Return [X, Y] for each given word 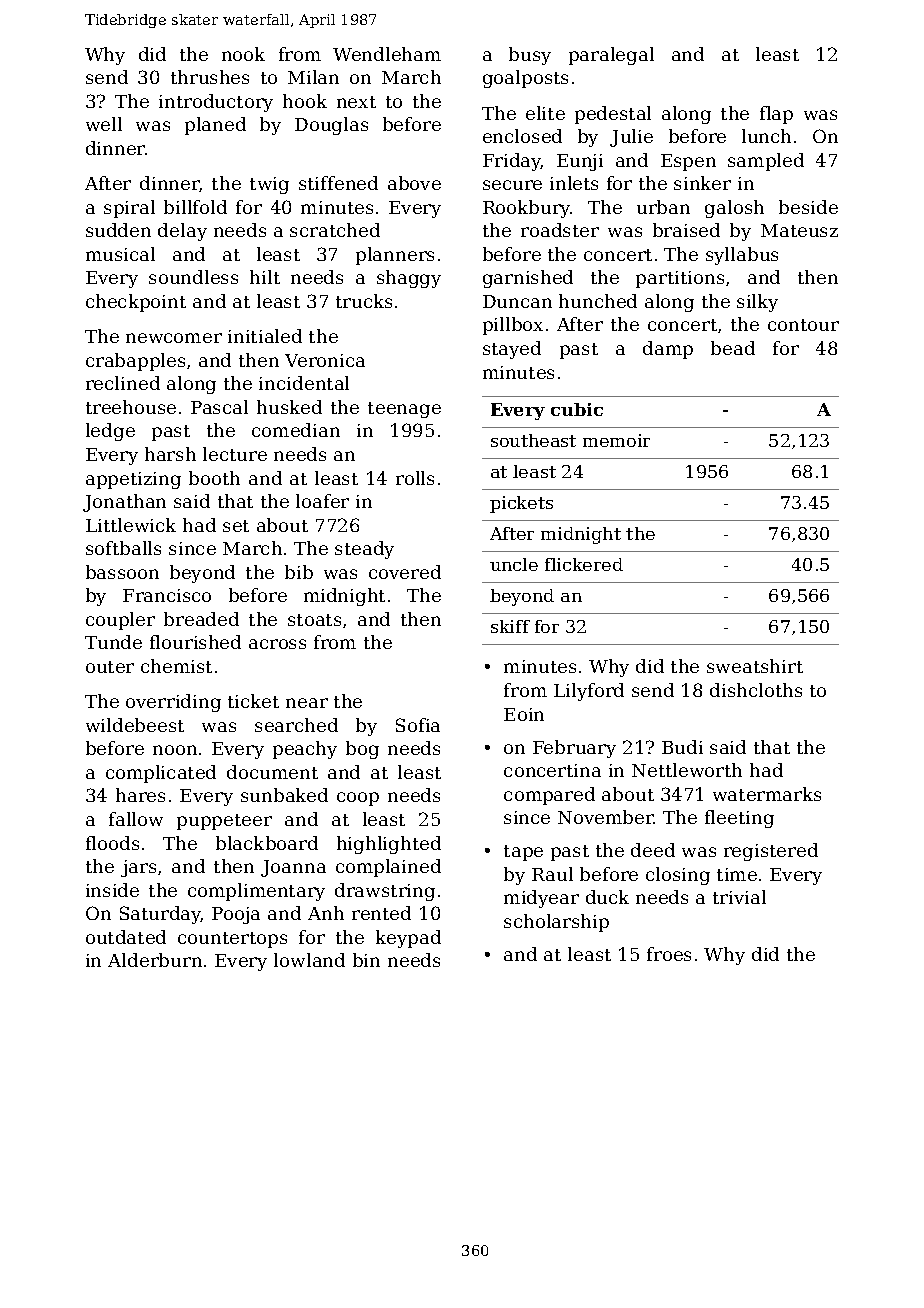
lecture [235, 454]
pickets [521, 504]
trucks [364, 301]
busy [530, 56]
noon [175, 750]
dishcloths [756, 690]
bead [733, 348]
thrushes [210, 77]
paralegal [611, 56]
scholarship [556, 923]
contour [803, 325]
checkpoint [136, 303]
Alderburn [155, 960]
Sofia [418, 725]
